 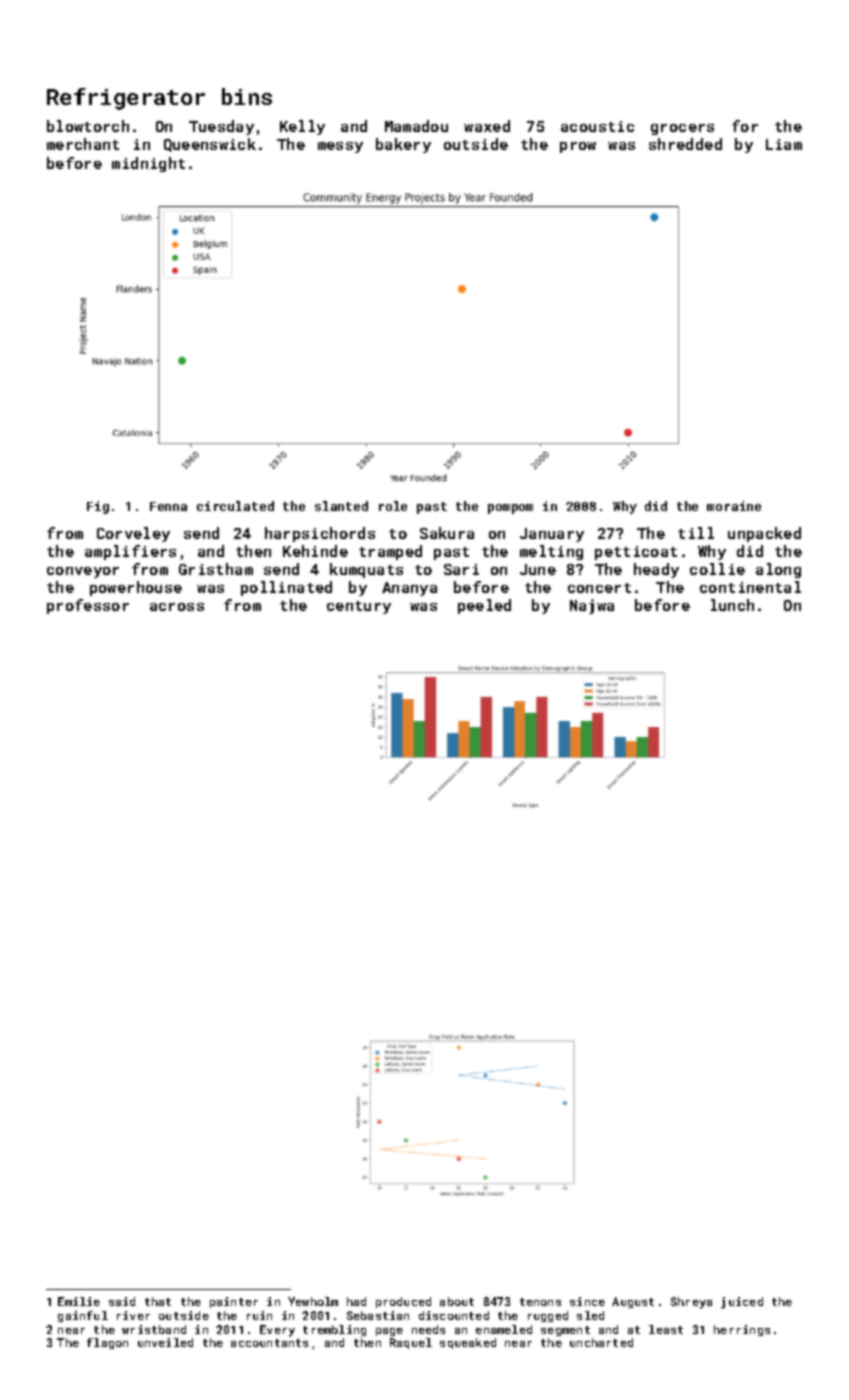 I want to click on powerhouse, so click(x=136, y=588).
